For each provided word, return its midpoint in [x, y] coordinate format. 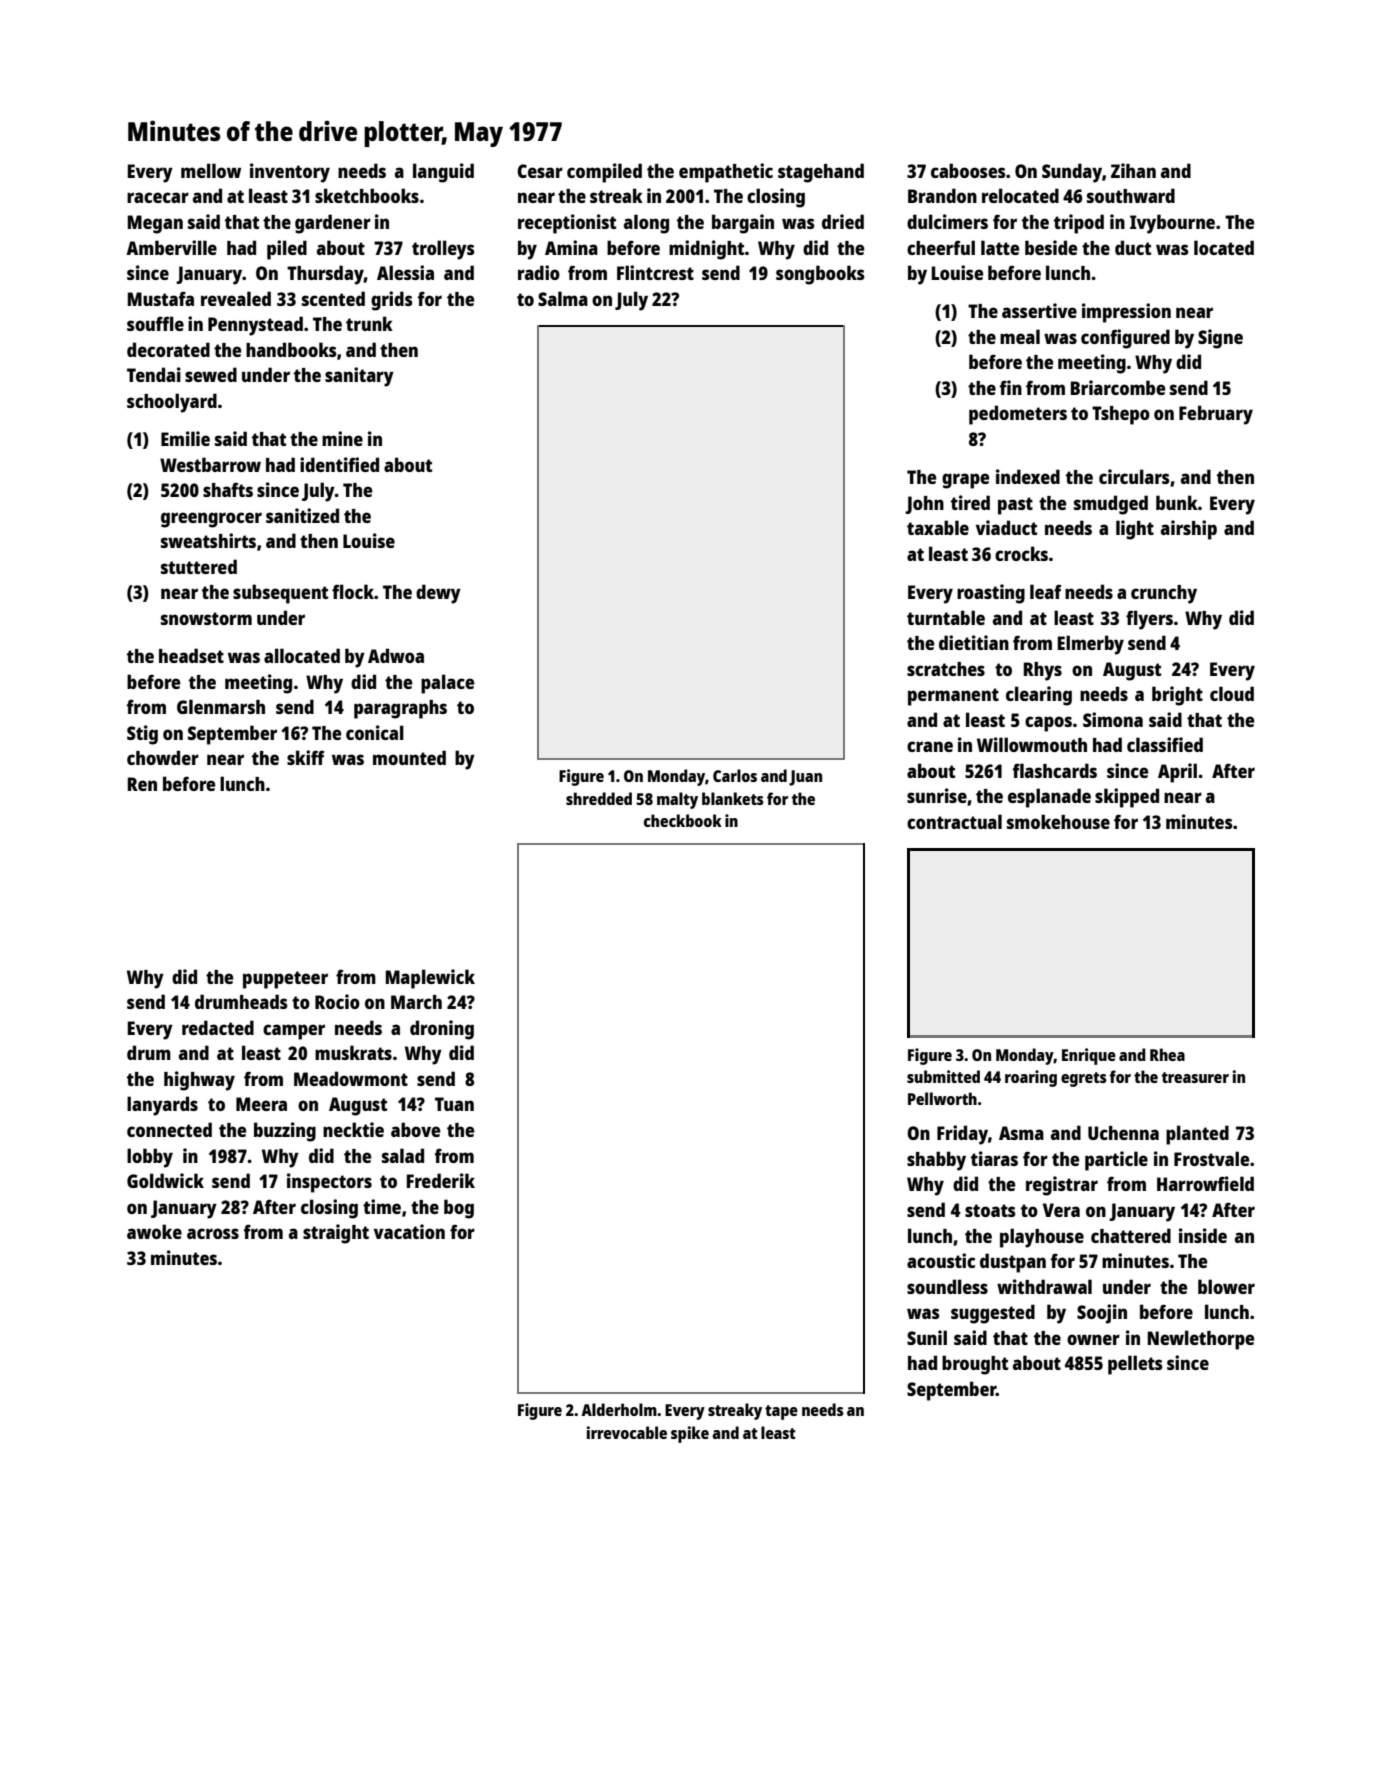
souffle [155, 323]
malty [677, 800]
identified [339, 464]
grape [965, 481]
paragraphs [400, 709]
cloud [1232, 693]
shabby [936, 1161]
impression [1126, 313]
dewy [438, 594]
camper [294, 1032]
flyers [1149, 620]
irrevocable [627, 1432]
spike [690, 1434]
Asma [1021, 1133]
